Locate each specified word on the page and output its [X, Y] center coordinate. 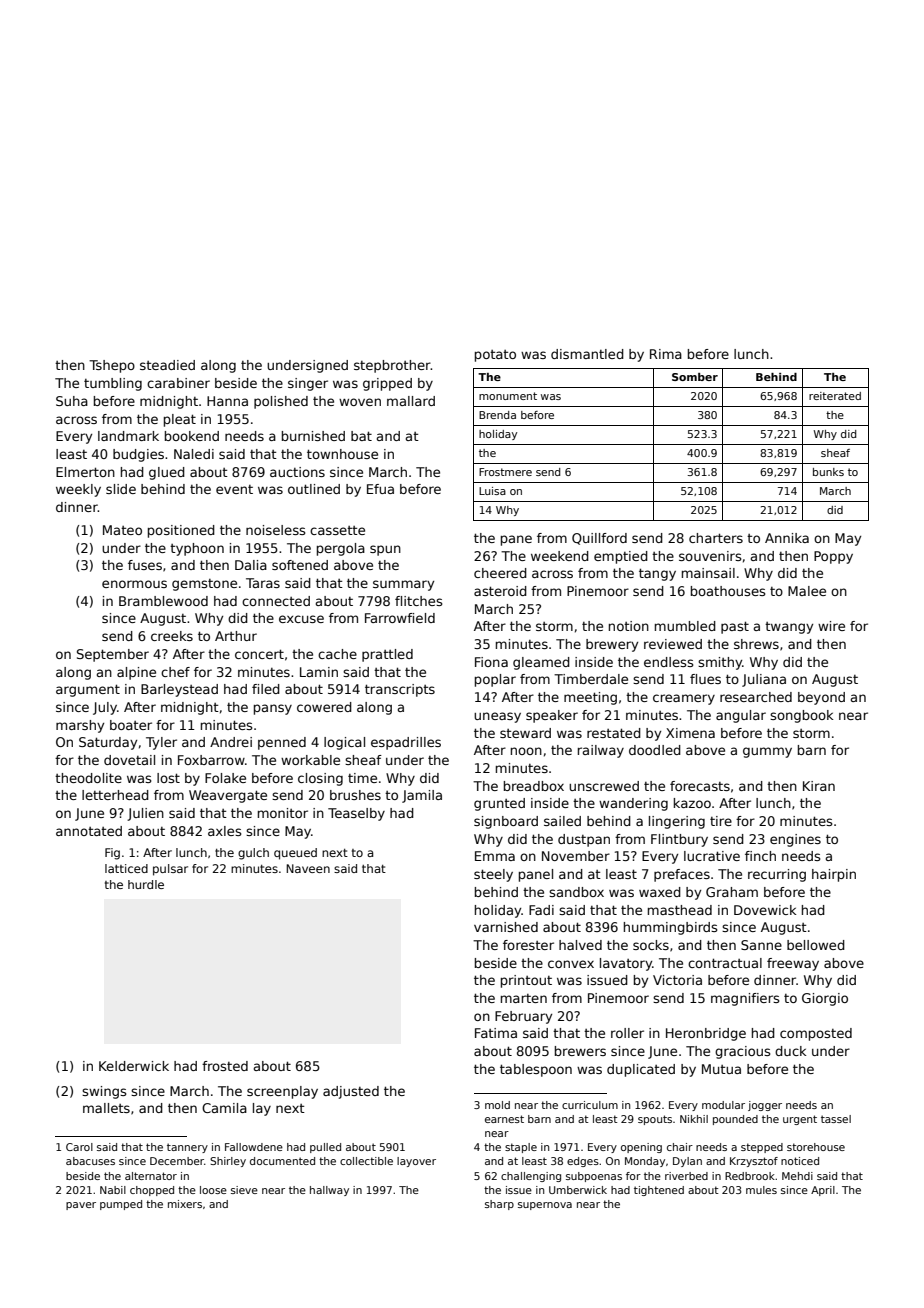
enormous [134, 584]
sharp [499, 1205]
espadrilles [406, 743]
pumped [121, 1205]
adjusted [351, 1092]
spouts [655, 1120]
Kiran [819, 786]
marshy [80, 726]
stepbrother [392, 366]
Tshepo [112, 366]
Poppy [833, 557]
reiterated [835, 396]
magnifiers [745, 999]
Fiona [491, 662]
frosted [225, 1066]
